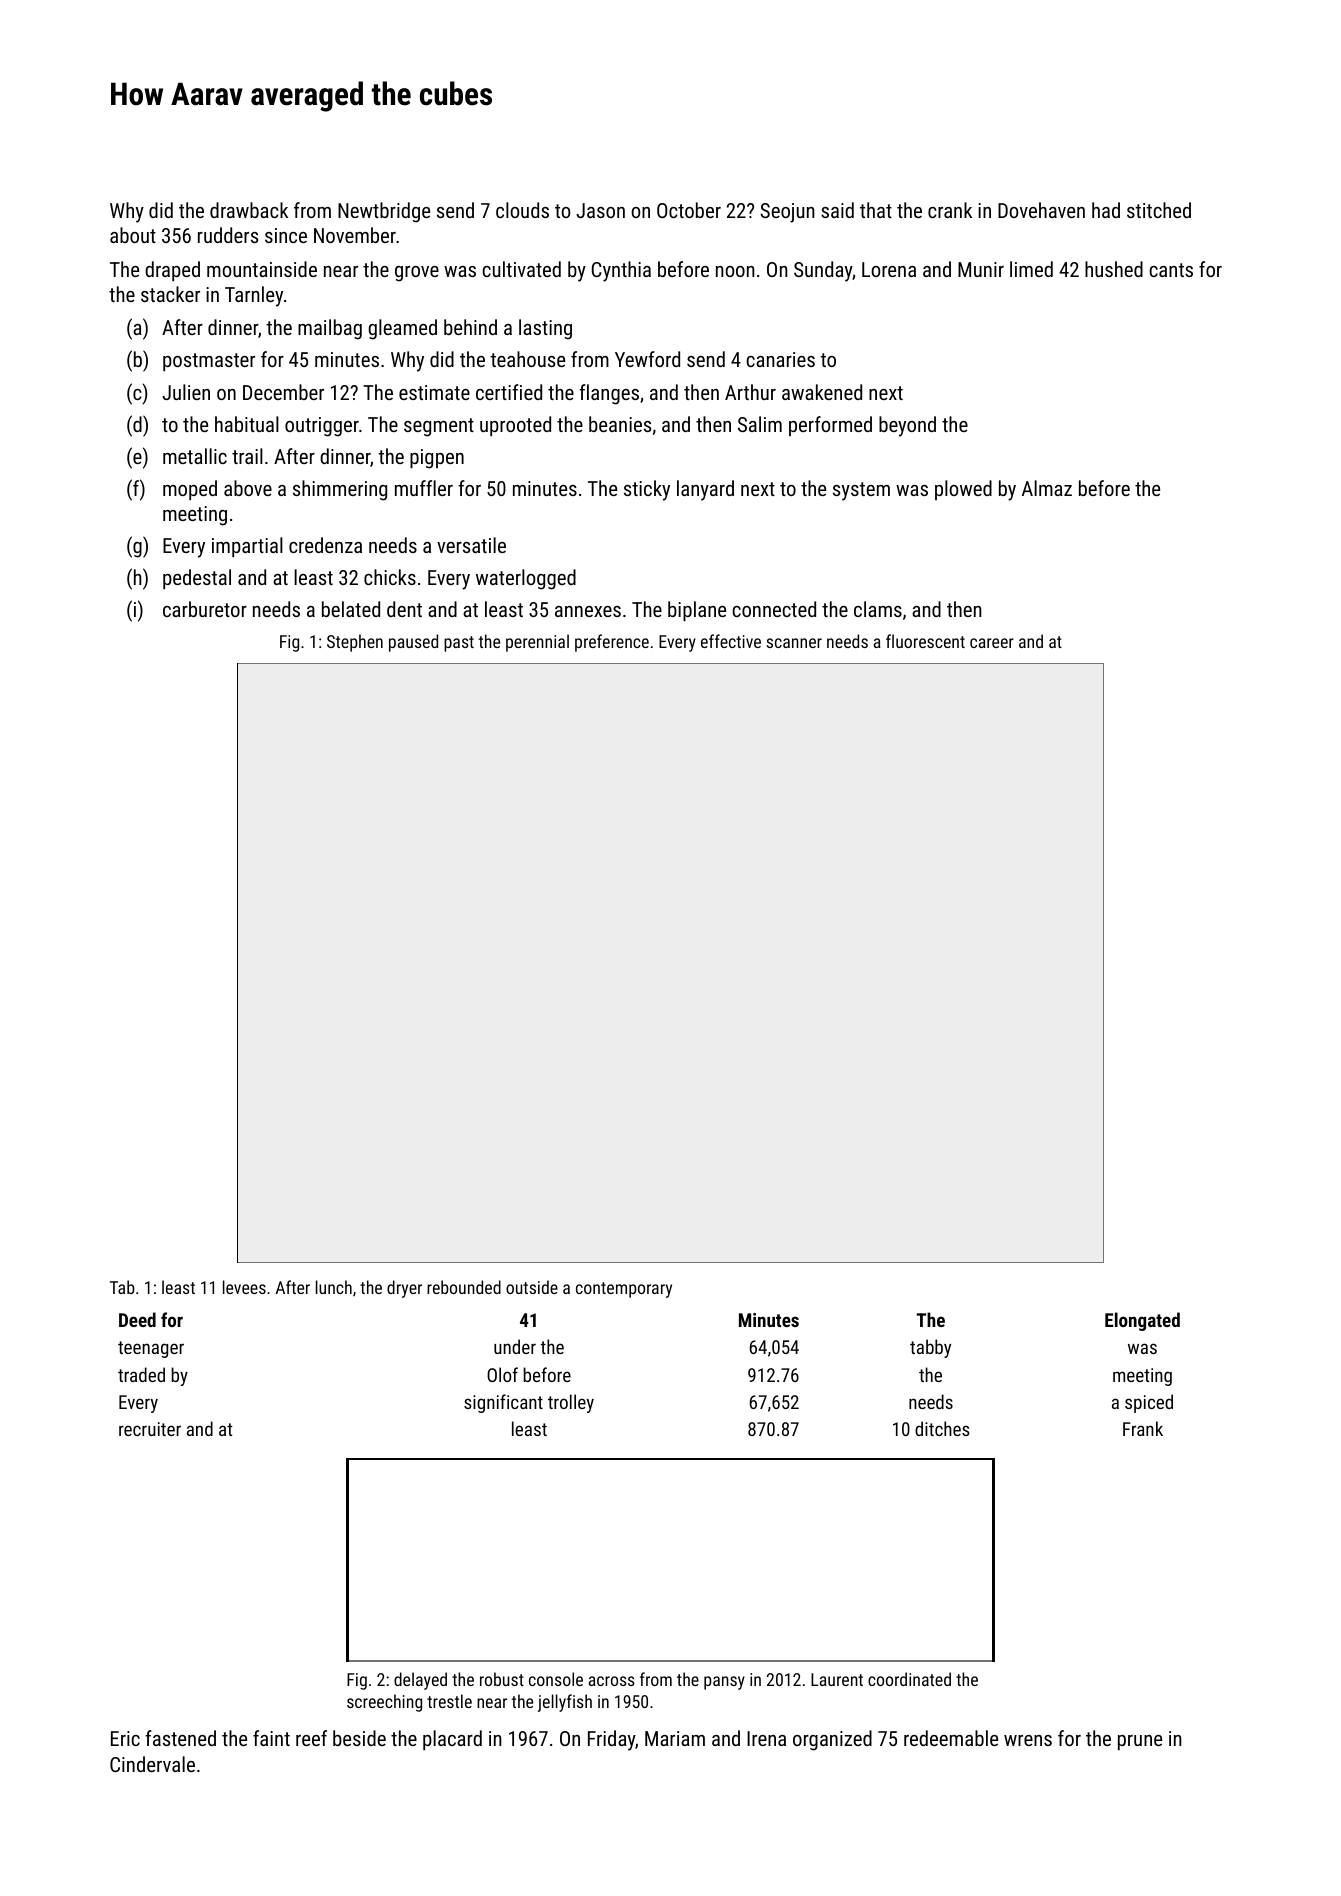 The width and height of the page is (1341, 1896). What do you see at coordinates (133, 235) in the page?
I see `about` at bounding box center [133, 235].
